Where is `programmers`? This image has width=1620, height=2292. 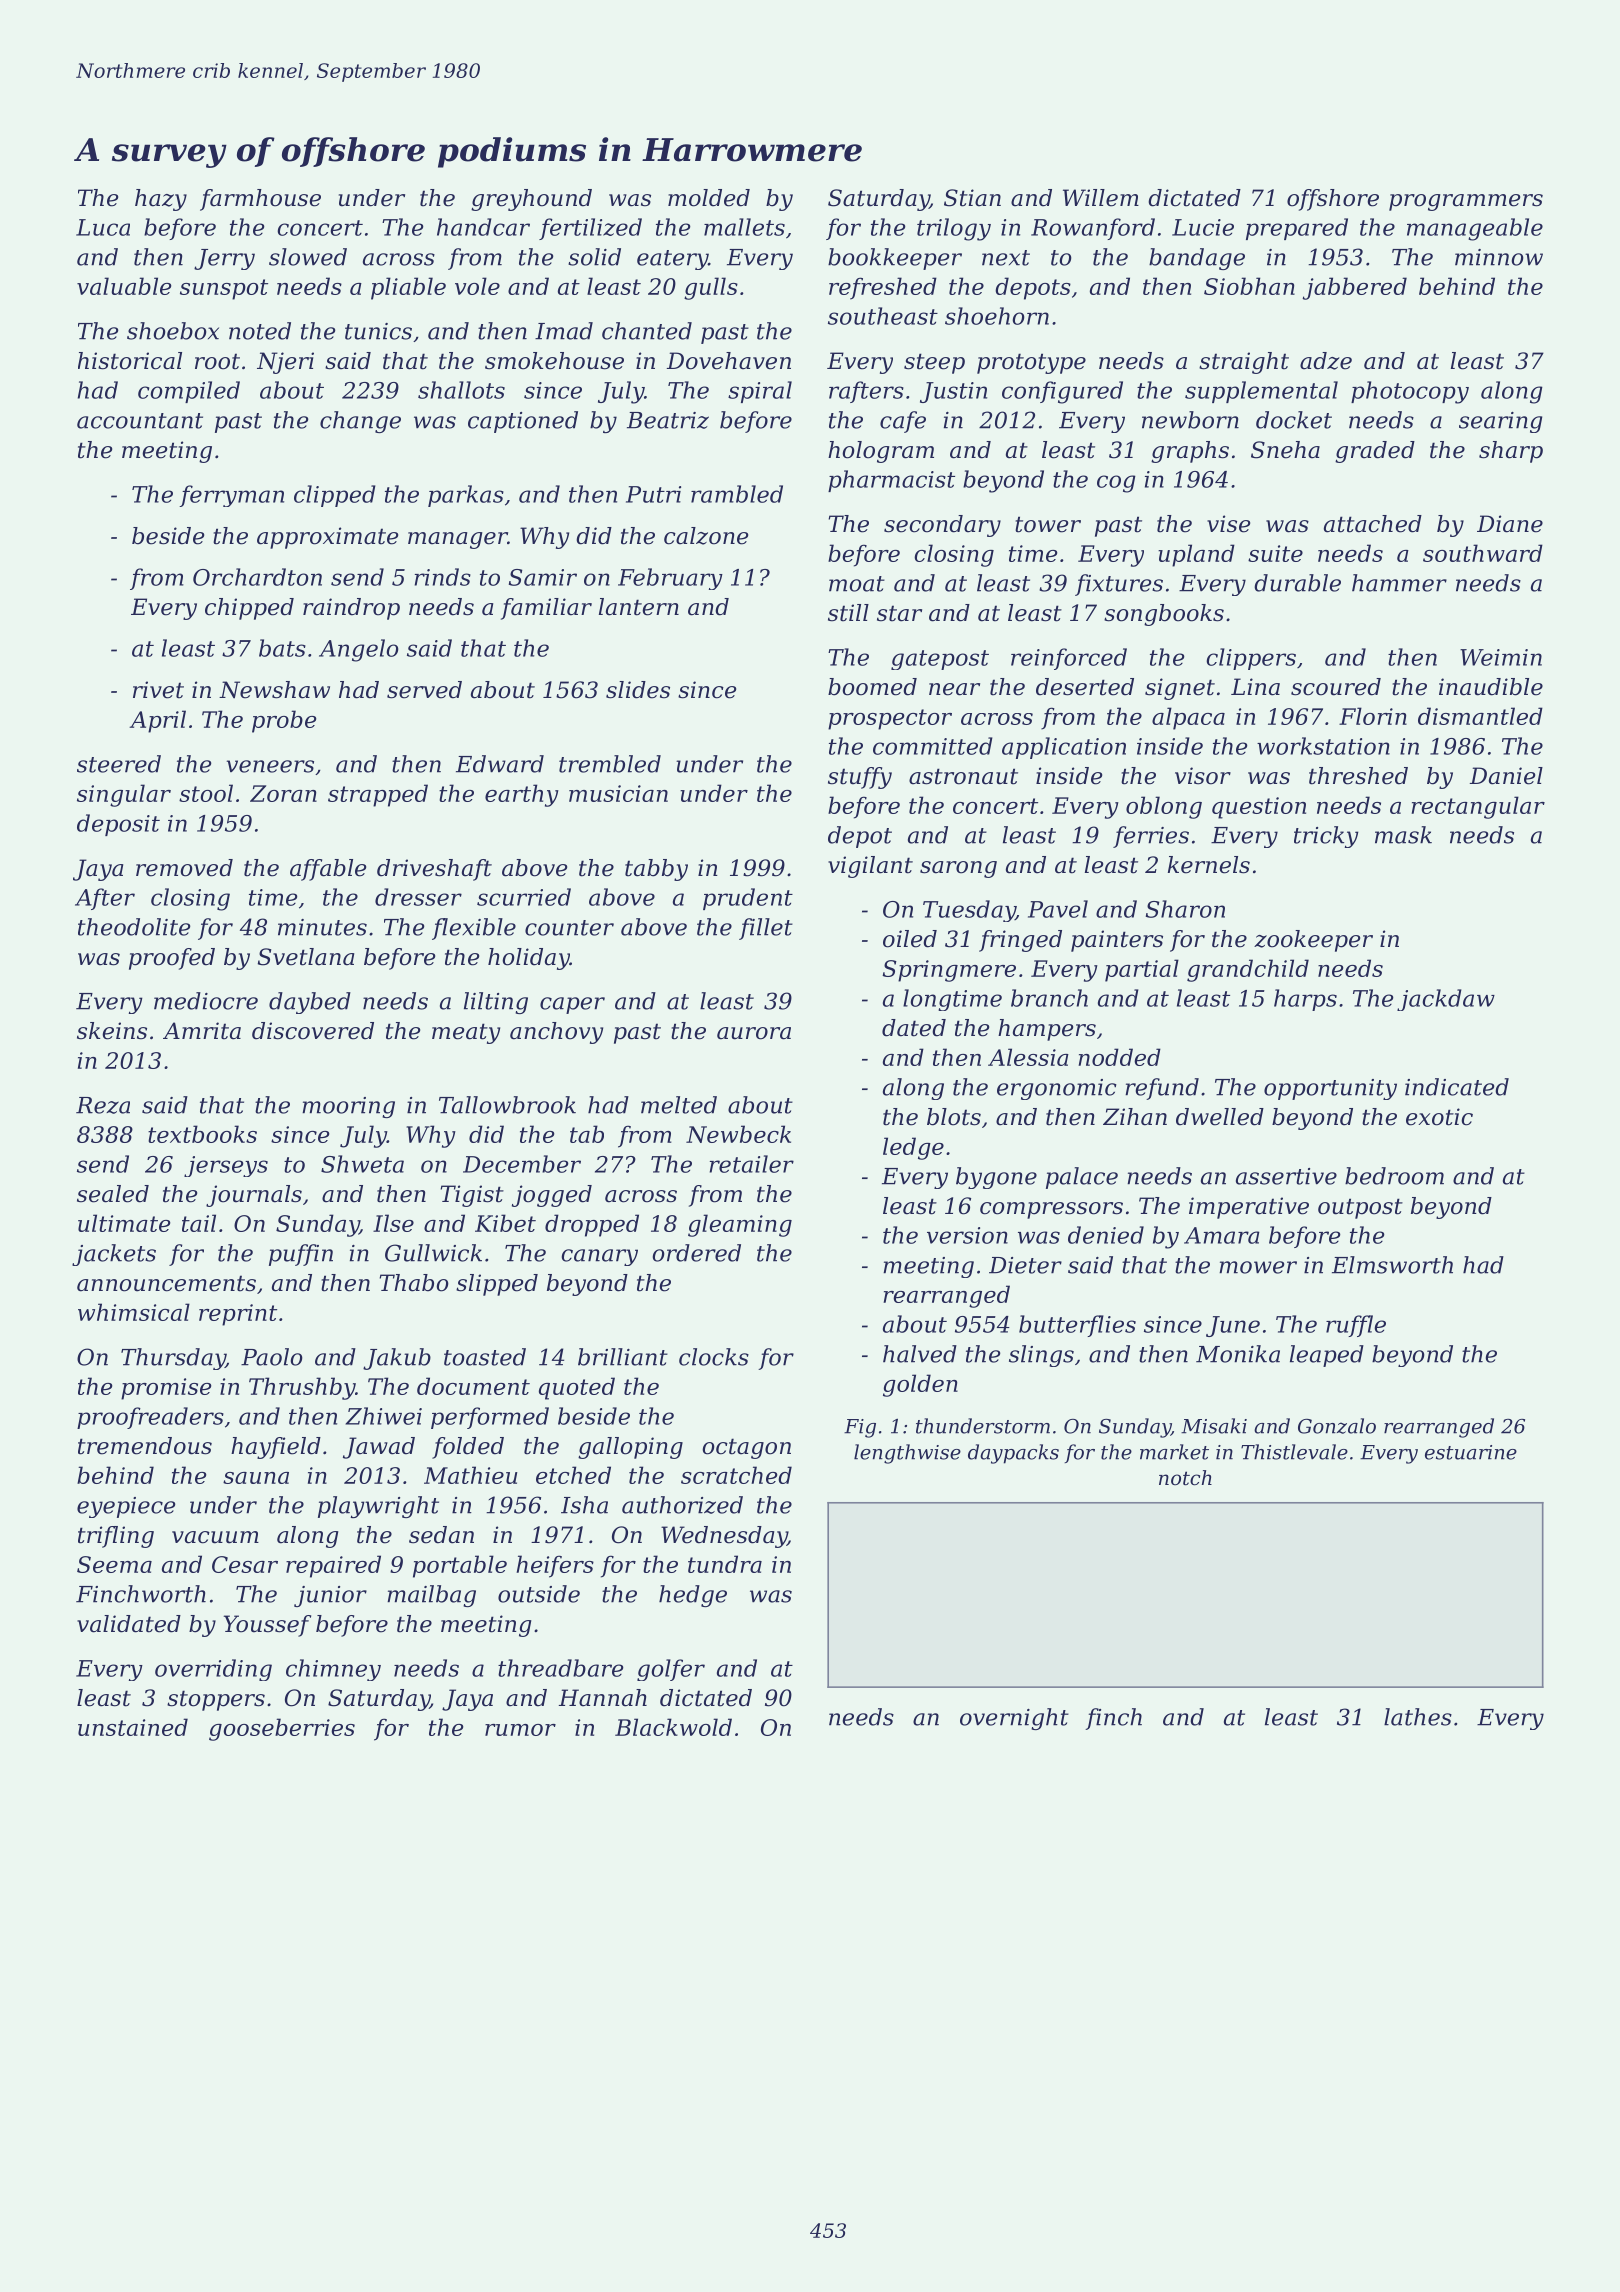 programmers is located at coordinates (1466, 202).
